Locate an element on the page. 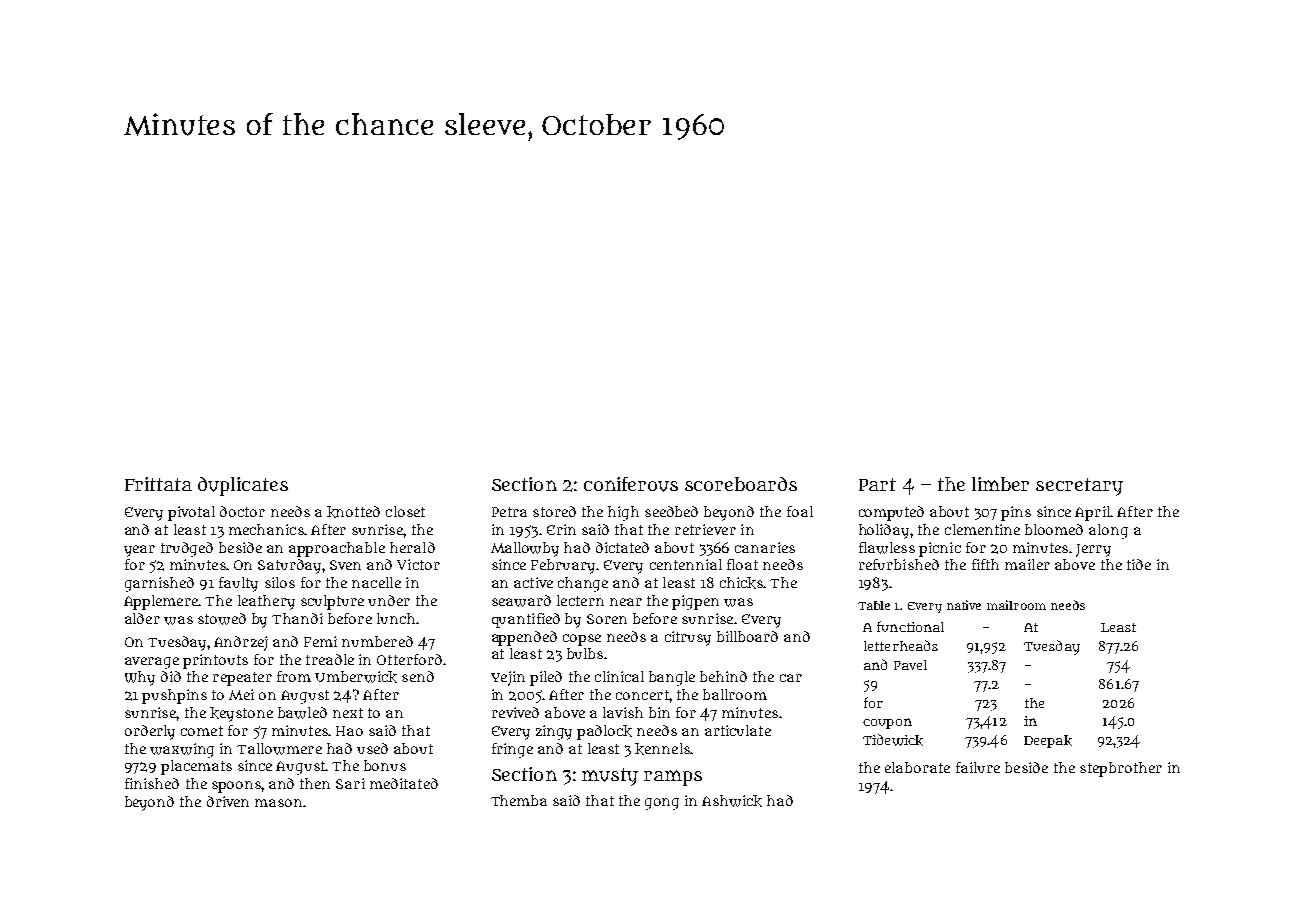  coupon is located at coordinates (887, 723).
